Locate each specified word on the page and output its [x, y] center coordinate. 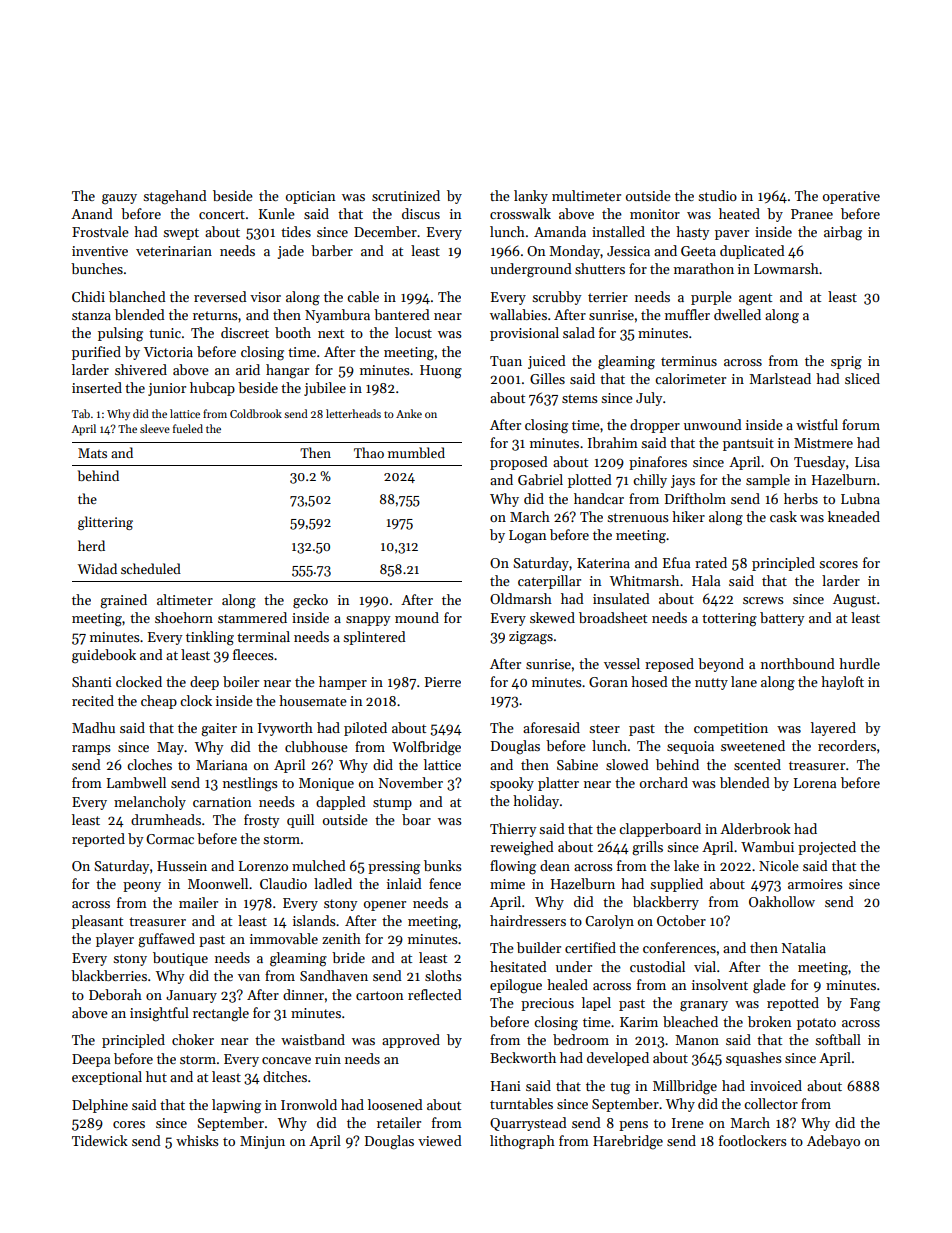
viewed [440, 1140]
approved [411, 1041]
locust [413, 332]
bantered [402, 314]
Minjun [262, 1142]
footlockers [753, 1140]
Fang [865, 1005]
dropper [655, 426]
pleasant [97, 922]
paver [732, 235]
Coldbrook [256, 413]
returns [215, 315]
